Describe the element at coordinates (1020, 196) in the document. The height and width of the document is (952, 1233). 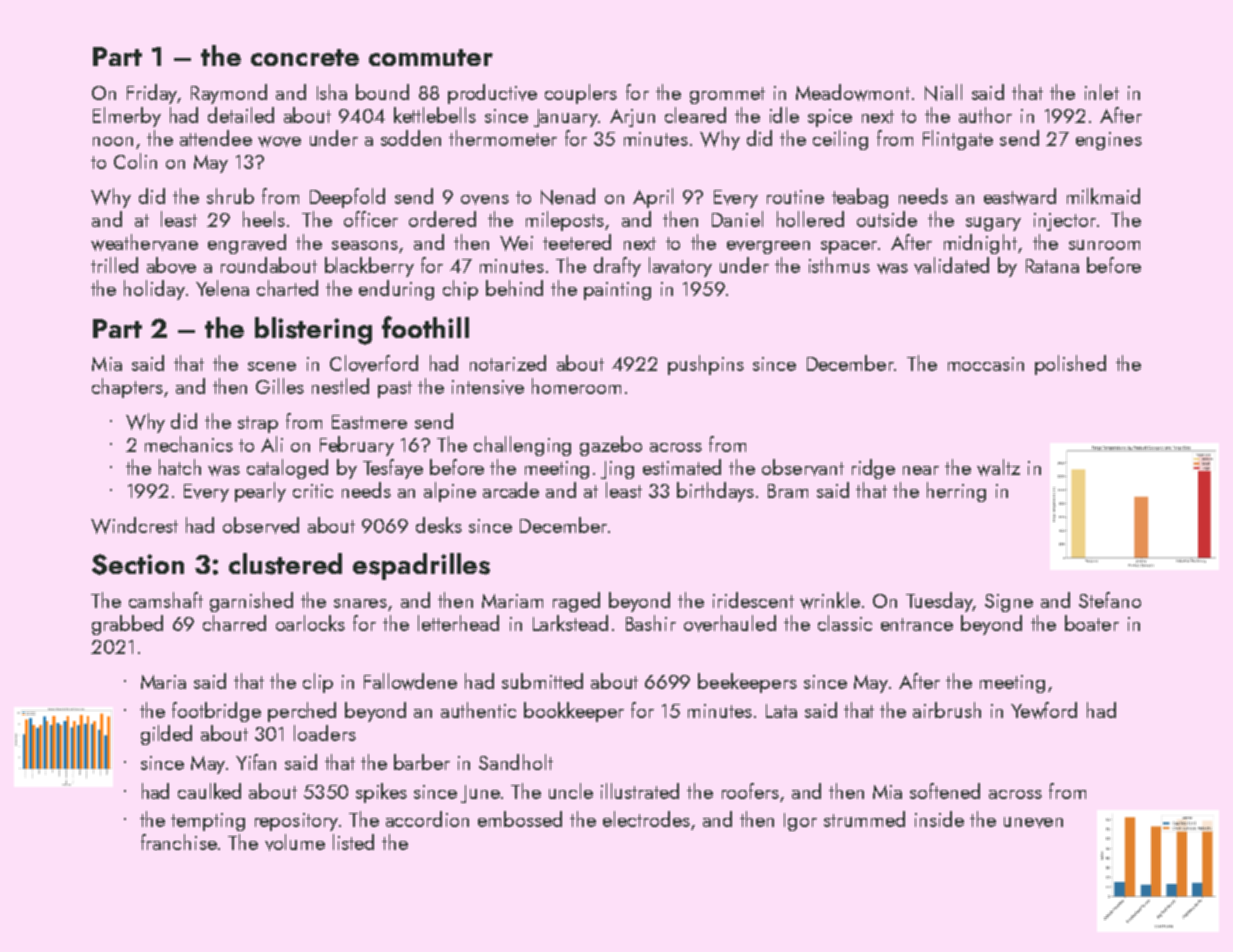
I see `eastward` at that location.
